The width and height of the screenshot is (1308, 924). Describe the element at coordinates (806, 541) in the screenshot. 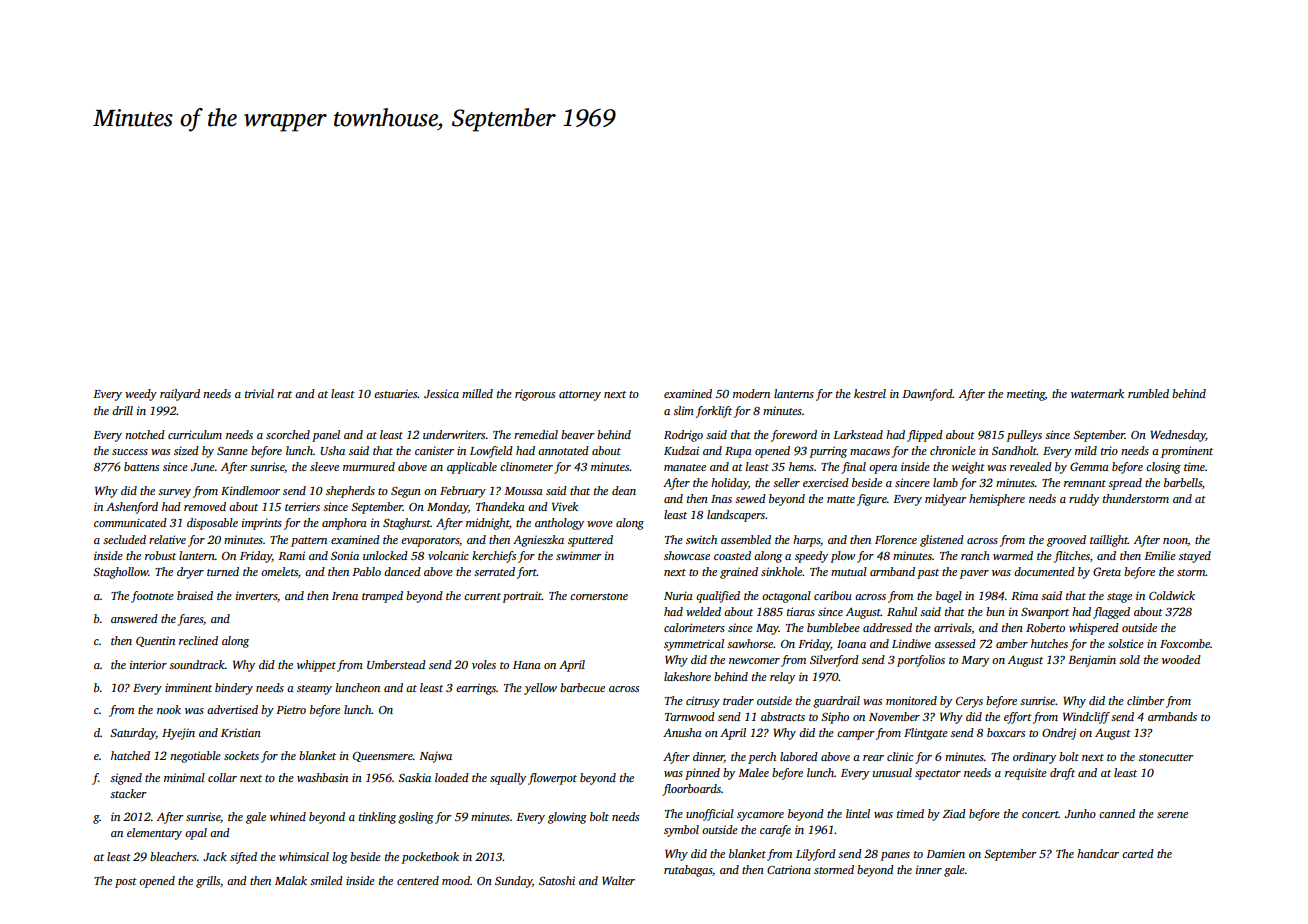

I see `harps` at that location.
